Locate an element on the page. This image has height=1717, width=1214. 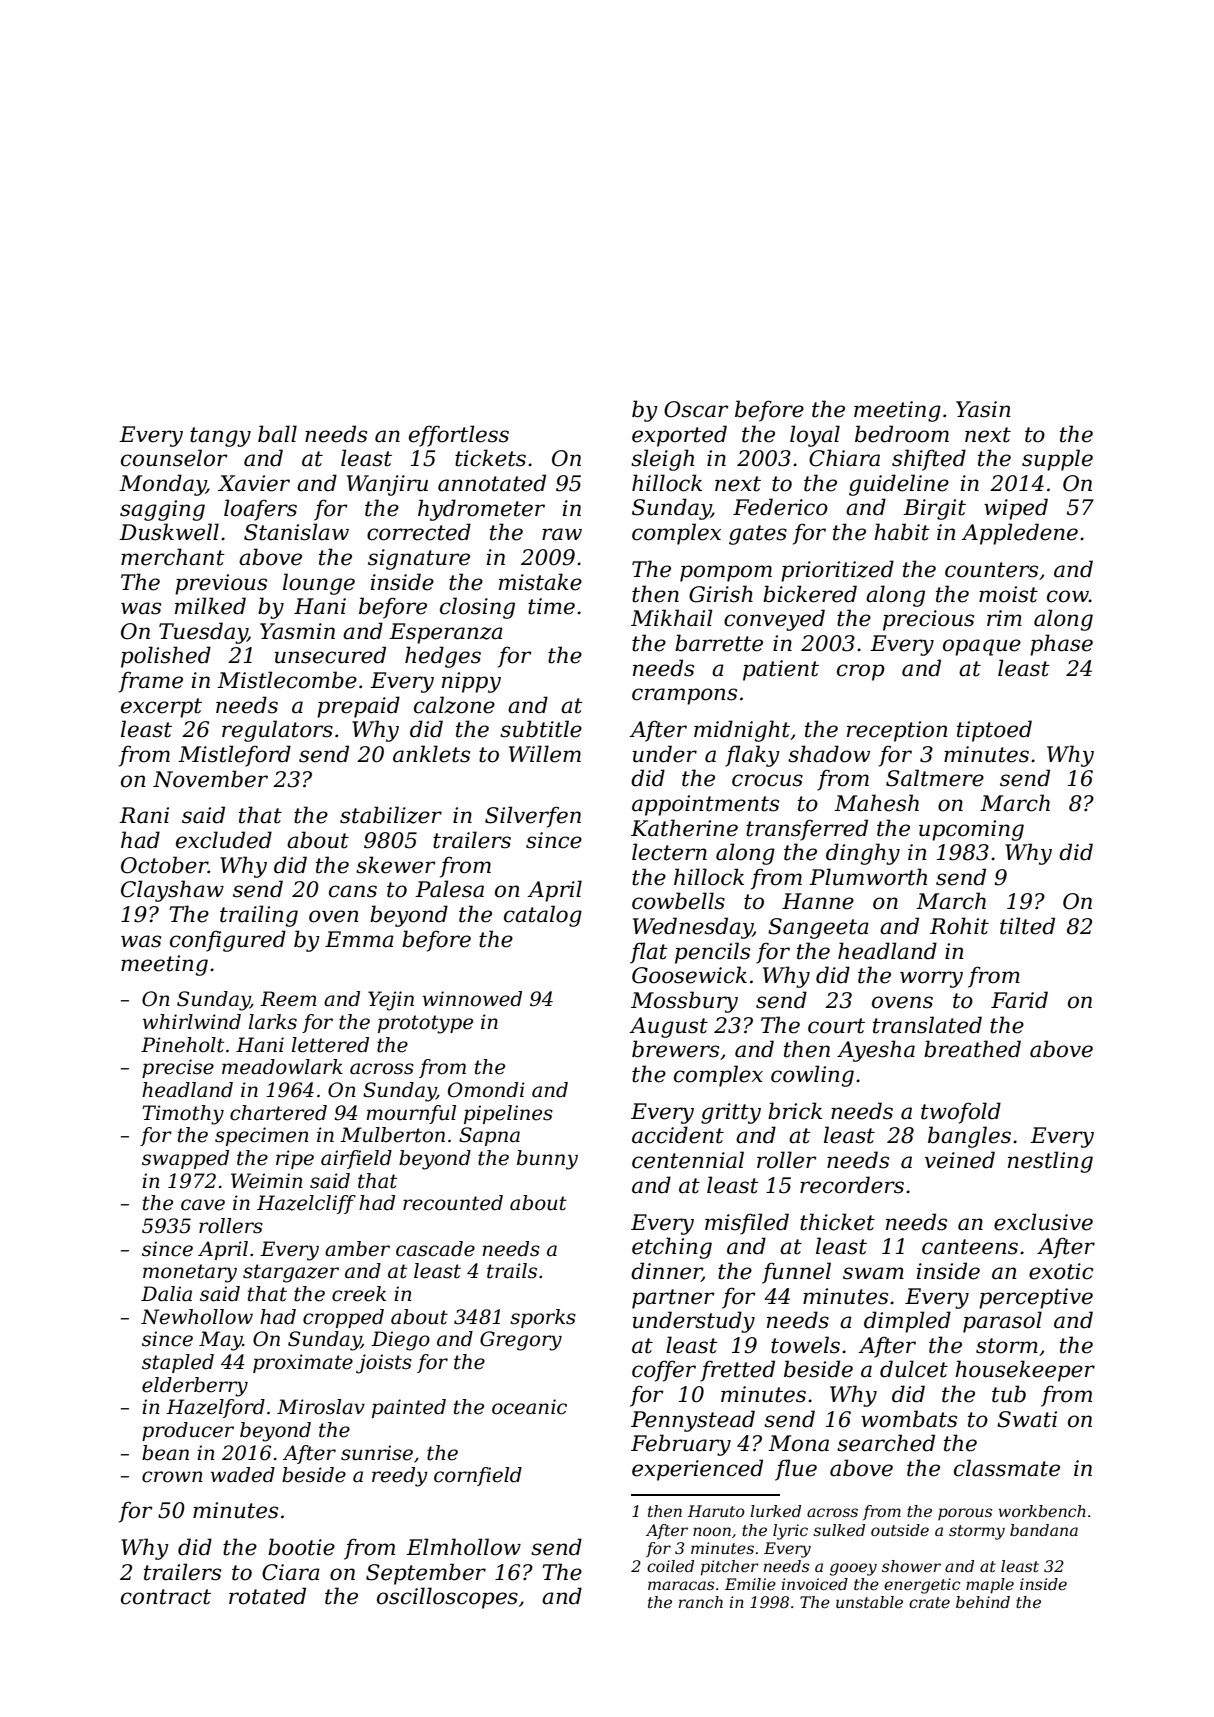
Saltmere is located at coordinates (935, 778).
